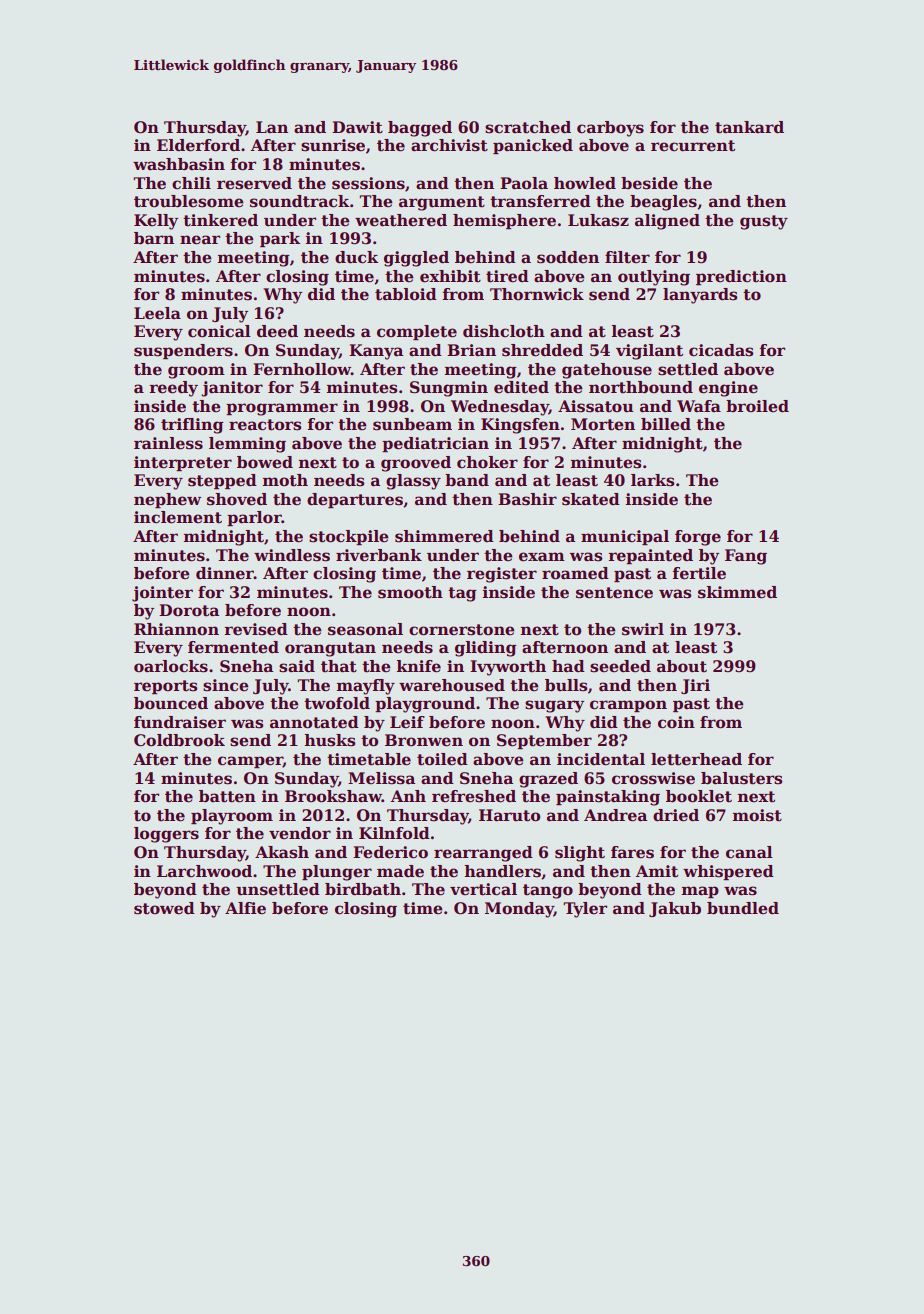 The image size is (924, 1314). What do you see at coordinates (357, 127) in the screenshot?
I see `Dawit` at bounding box center [357, 127].
